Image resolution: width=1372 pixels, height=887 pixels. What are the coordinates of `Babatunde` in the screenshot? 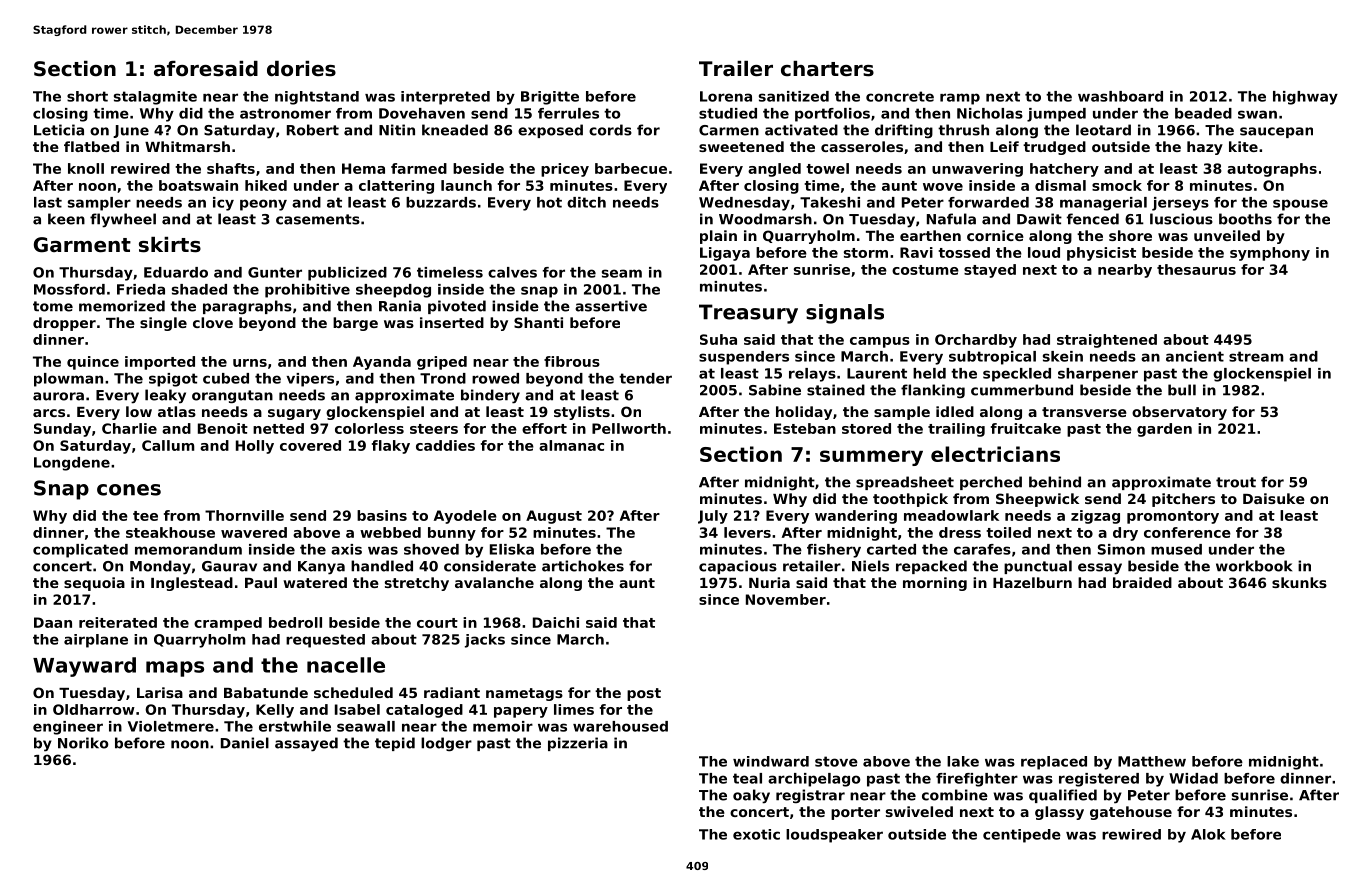 It's located at (266, 692).
